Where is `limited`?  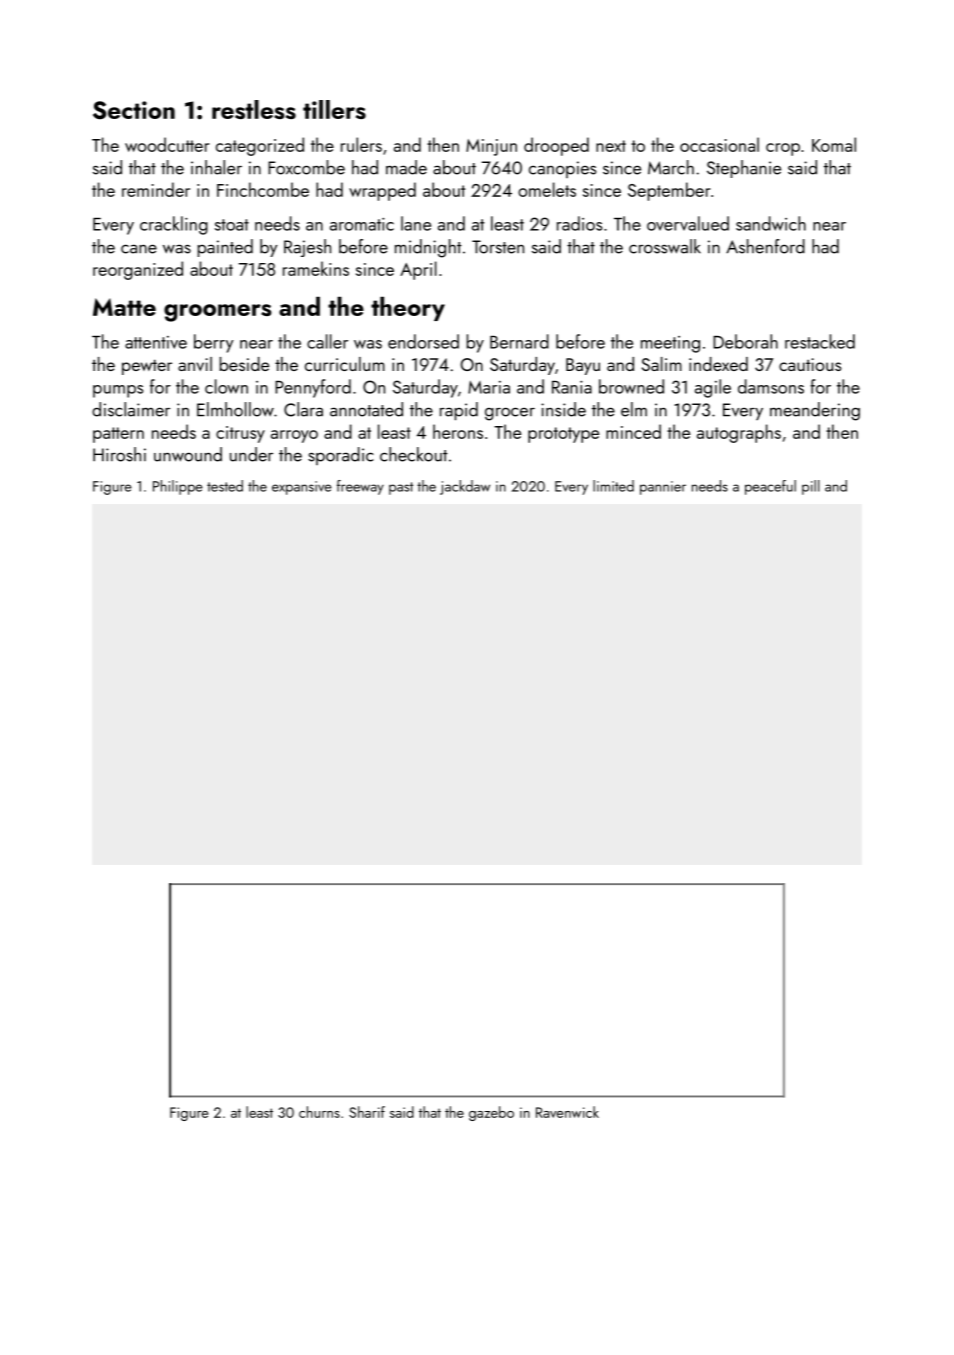
limited is located at coordinates (613, 486).
